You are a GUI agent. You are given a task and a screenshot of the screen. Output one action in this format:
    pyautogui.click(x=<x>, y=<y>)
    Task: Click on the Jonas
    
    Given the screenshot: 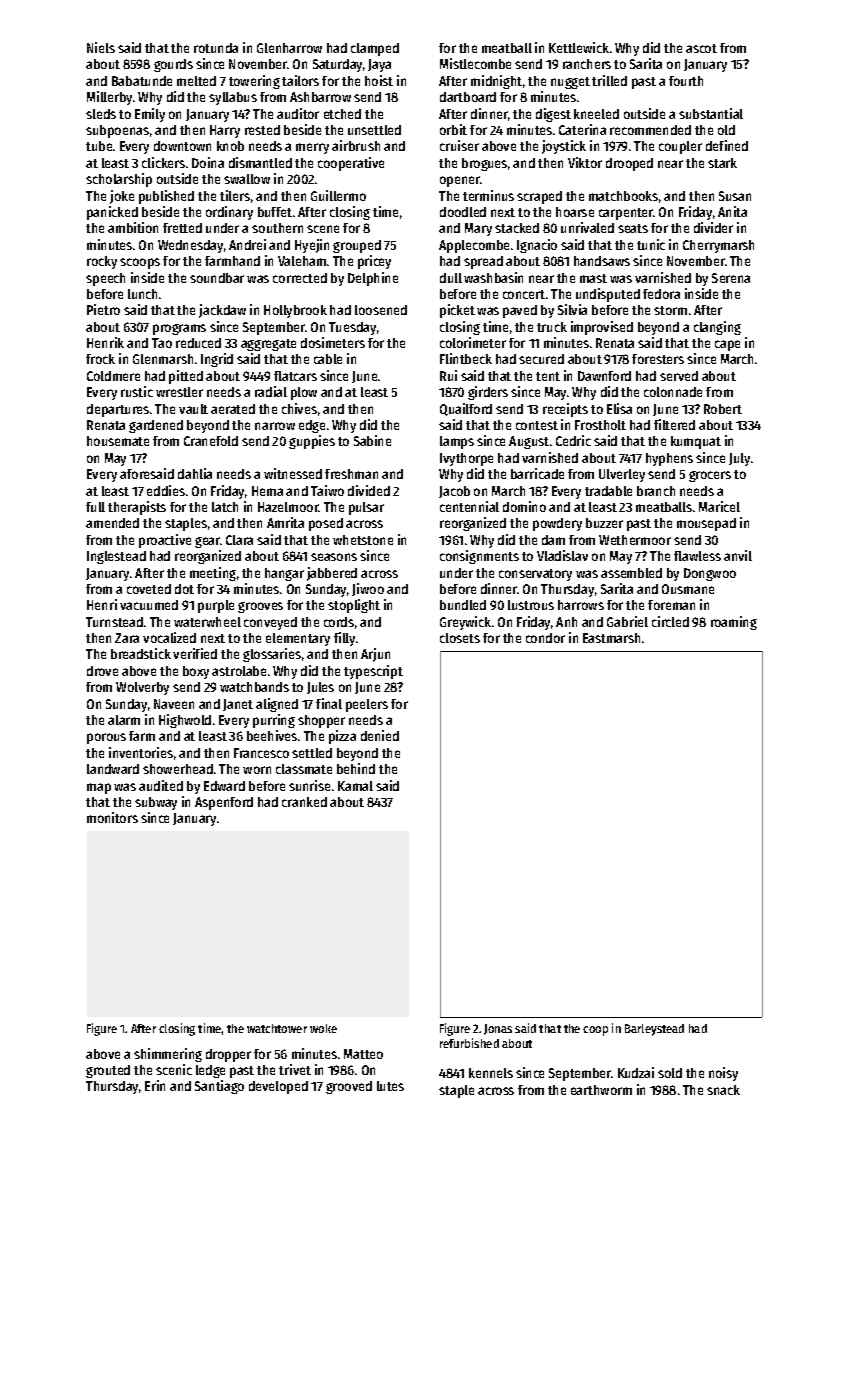 What is the action you would take?
    pyautogui.click(x=498, y=1029)
